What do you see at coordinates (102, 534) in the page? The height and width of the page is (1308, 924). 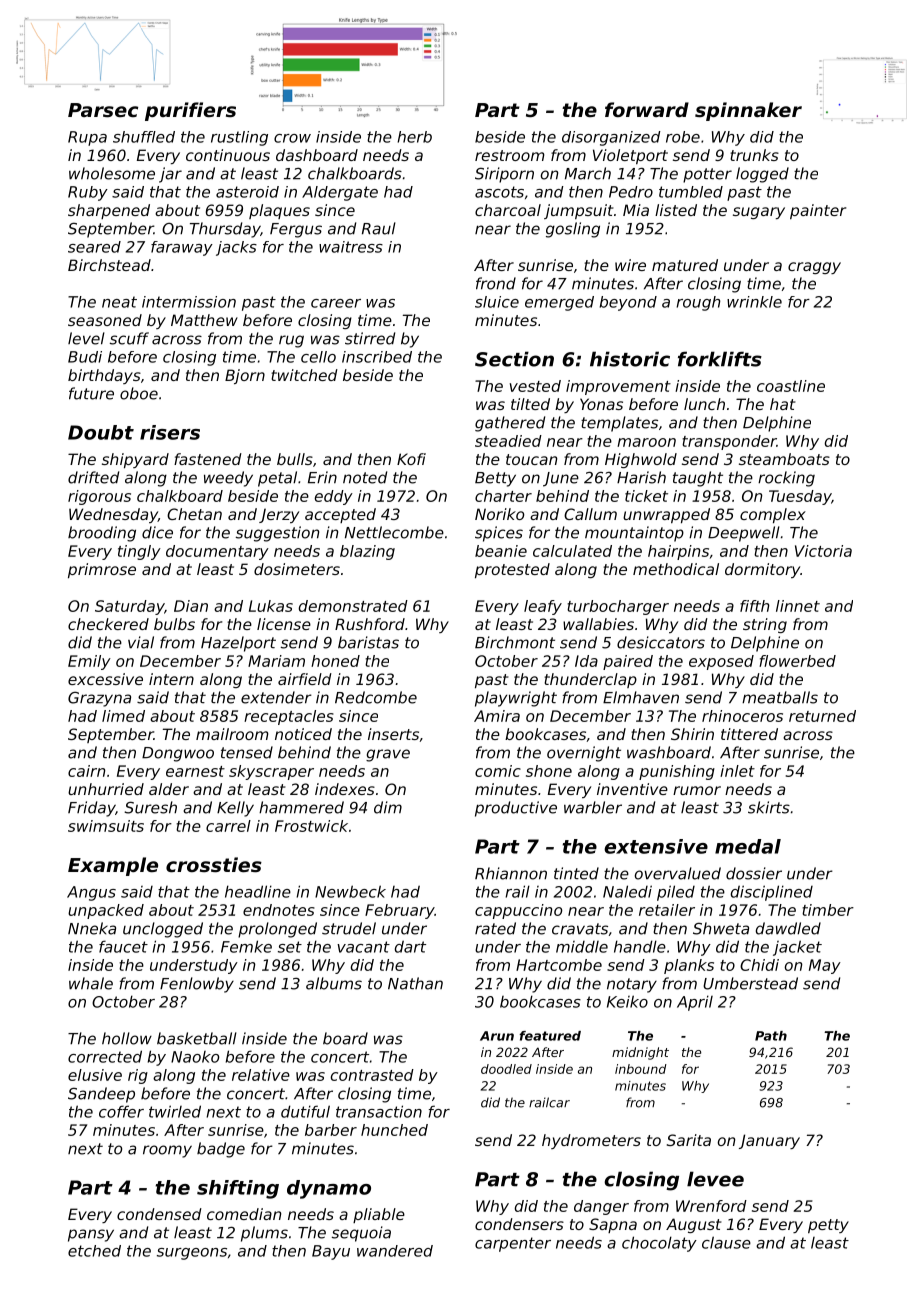 I see `brooding` at bounding box center [102, 534].
